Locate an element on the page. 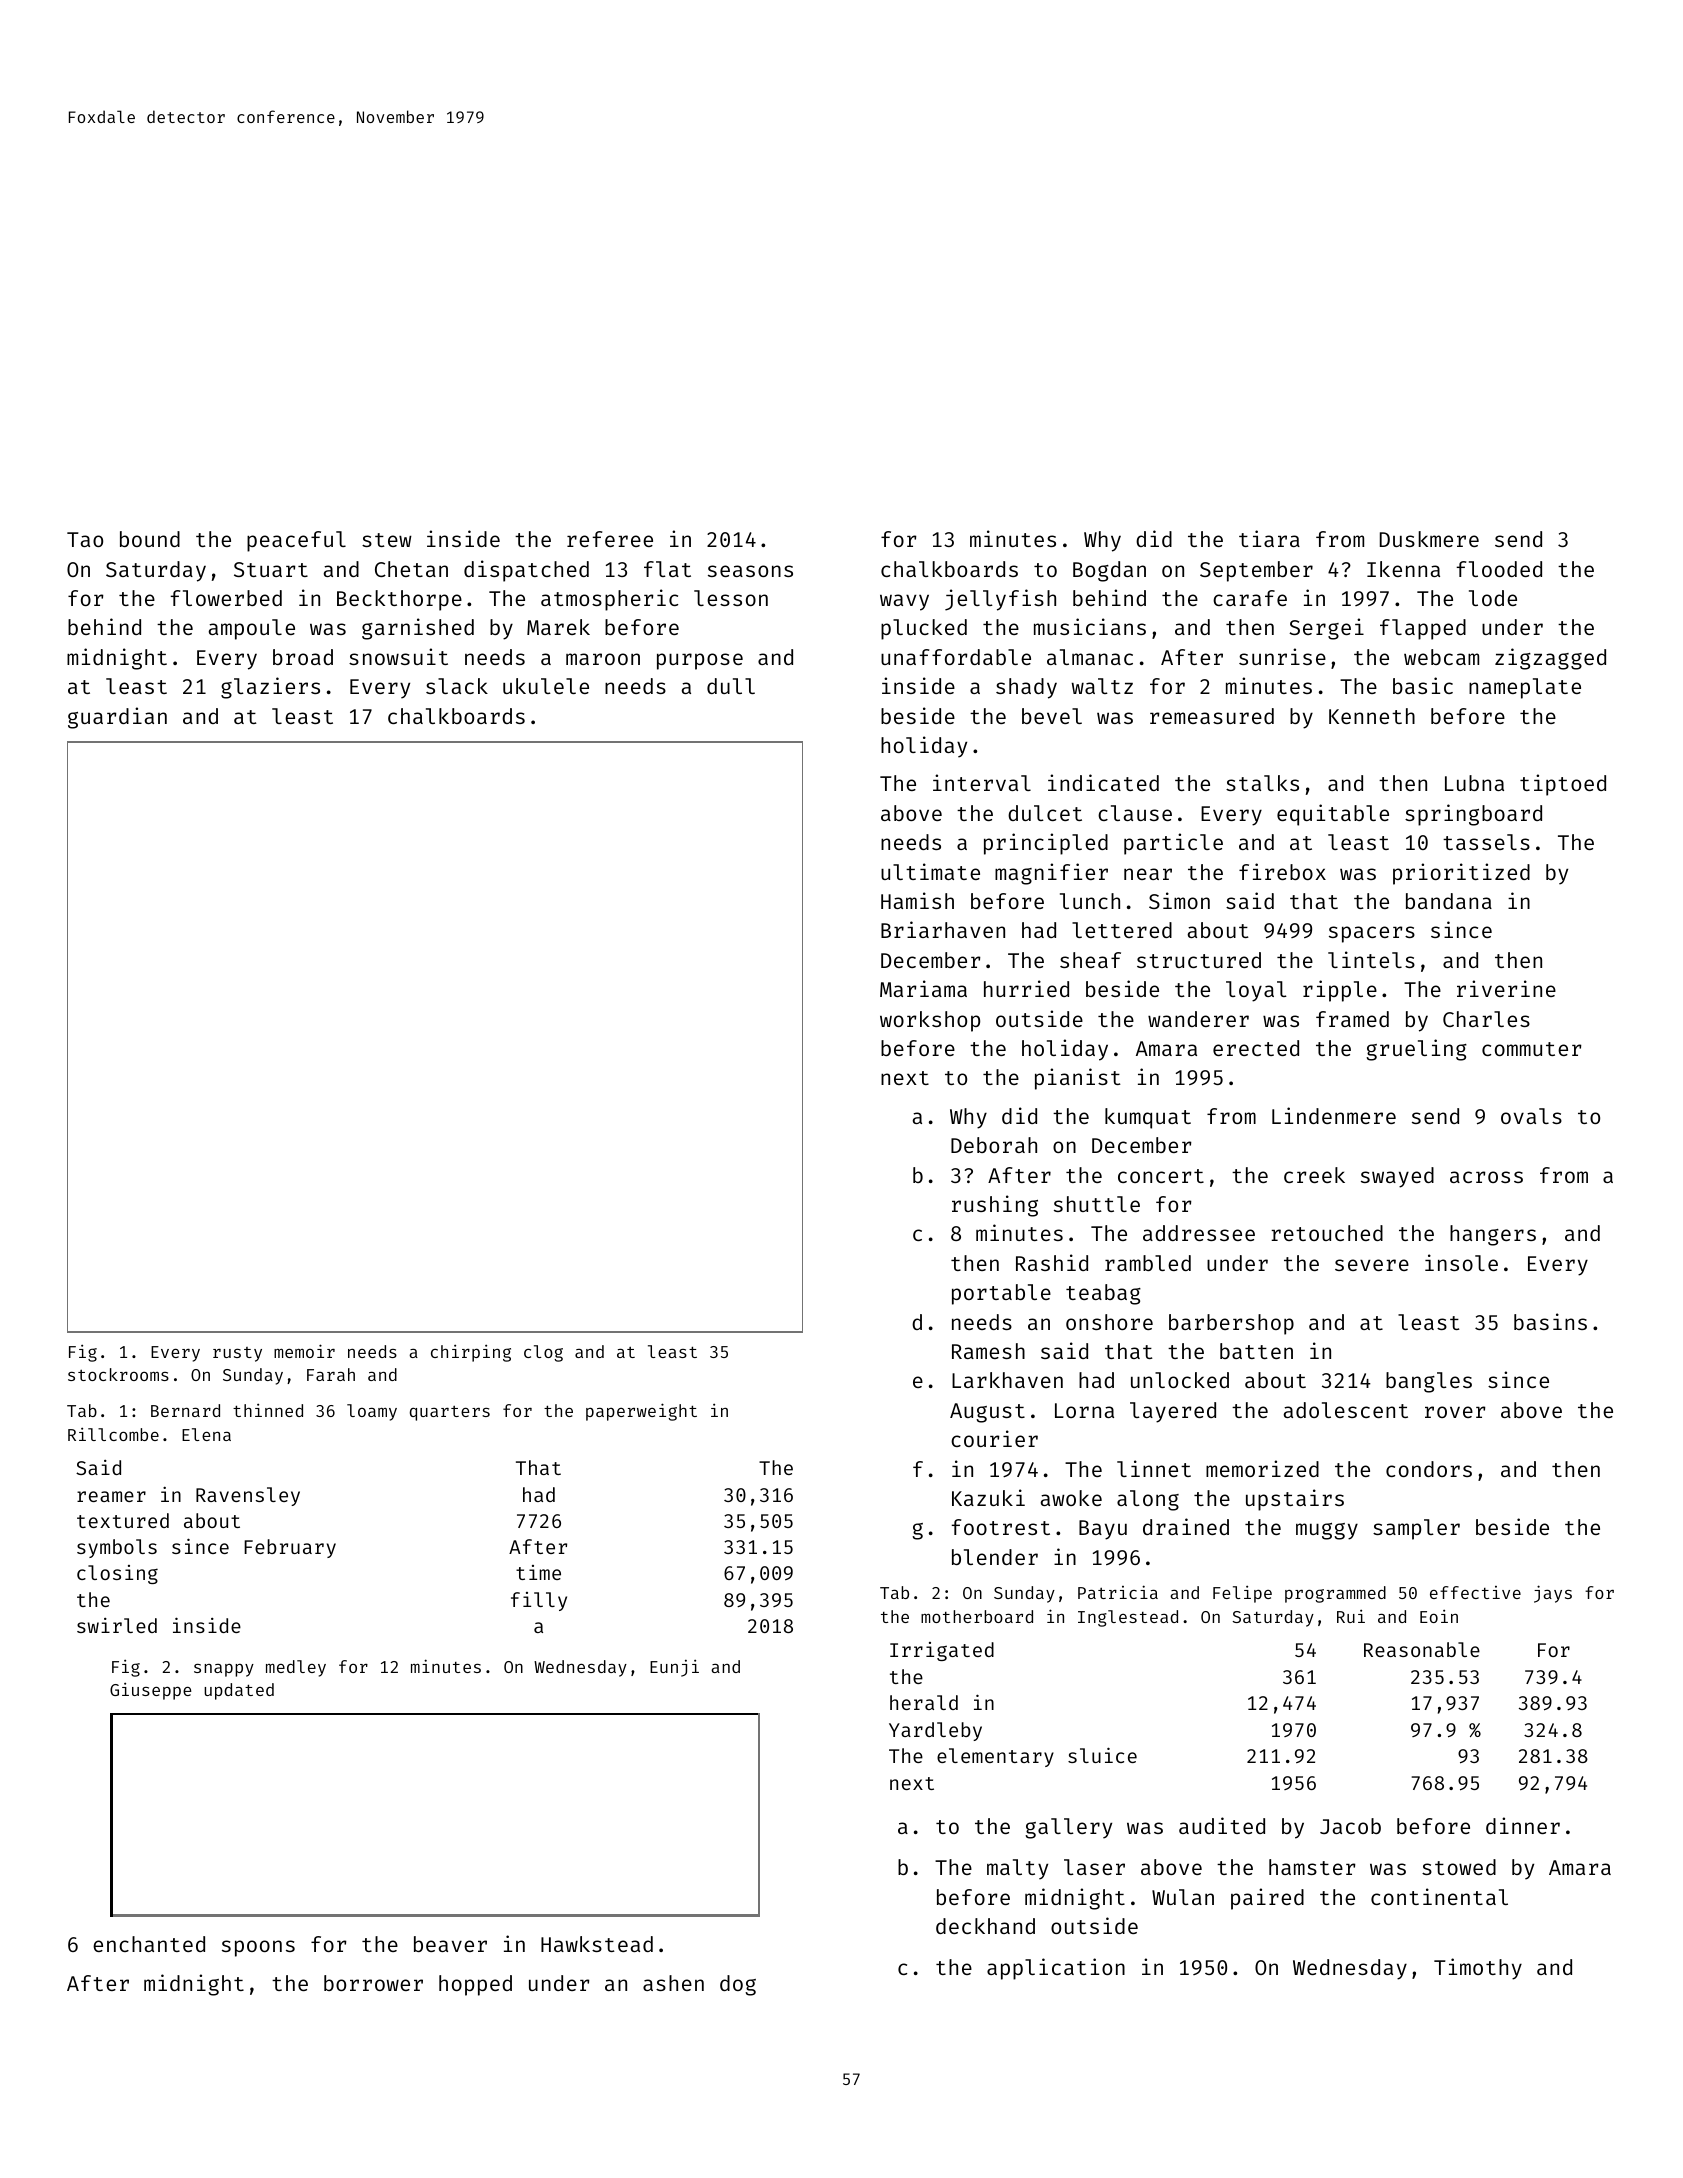 The height and width of the document is (2178, 1683). guardian is located at coordinates (117, 718).
